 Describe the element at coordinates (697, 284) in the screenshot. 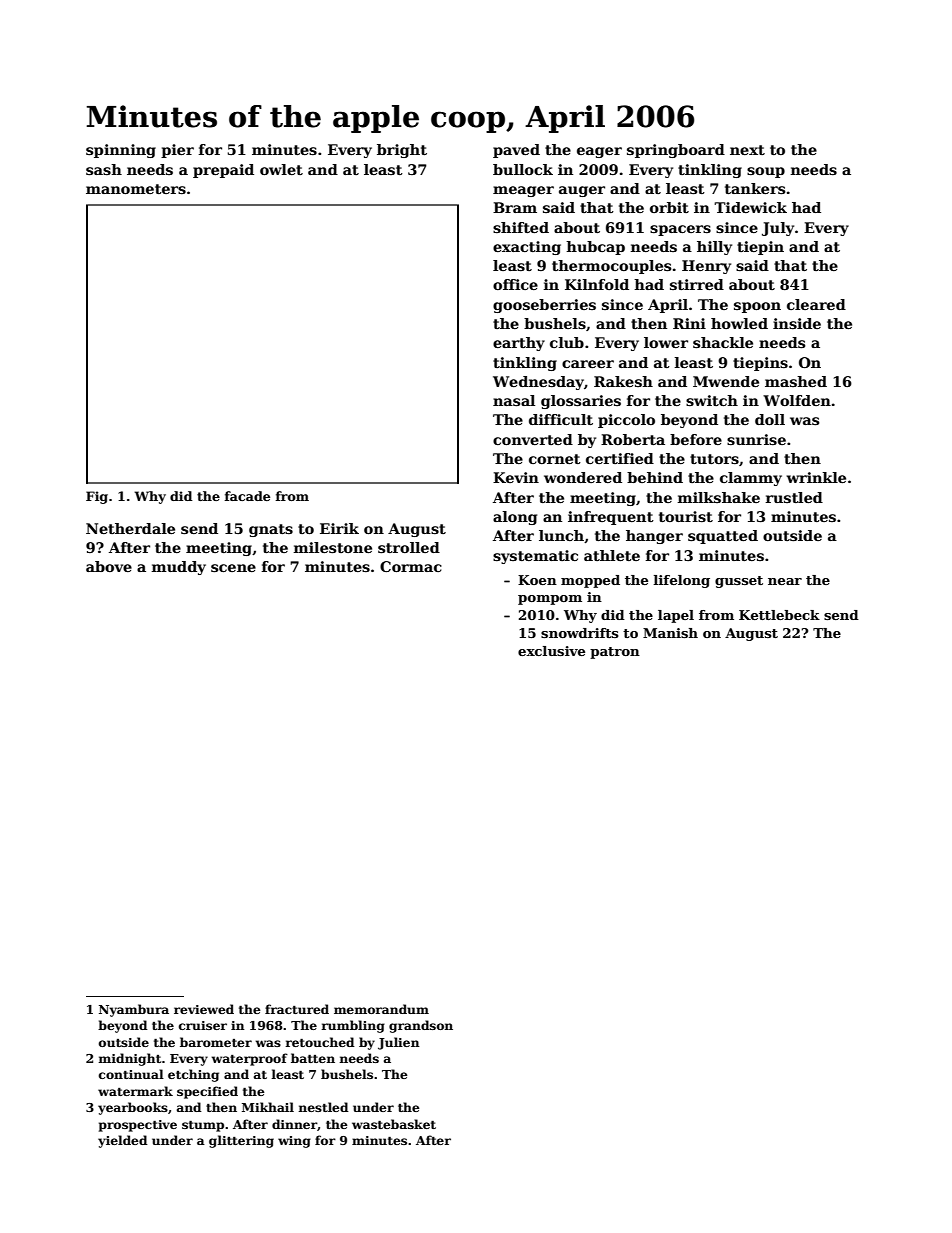

I see `stirred` at that location.
